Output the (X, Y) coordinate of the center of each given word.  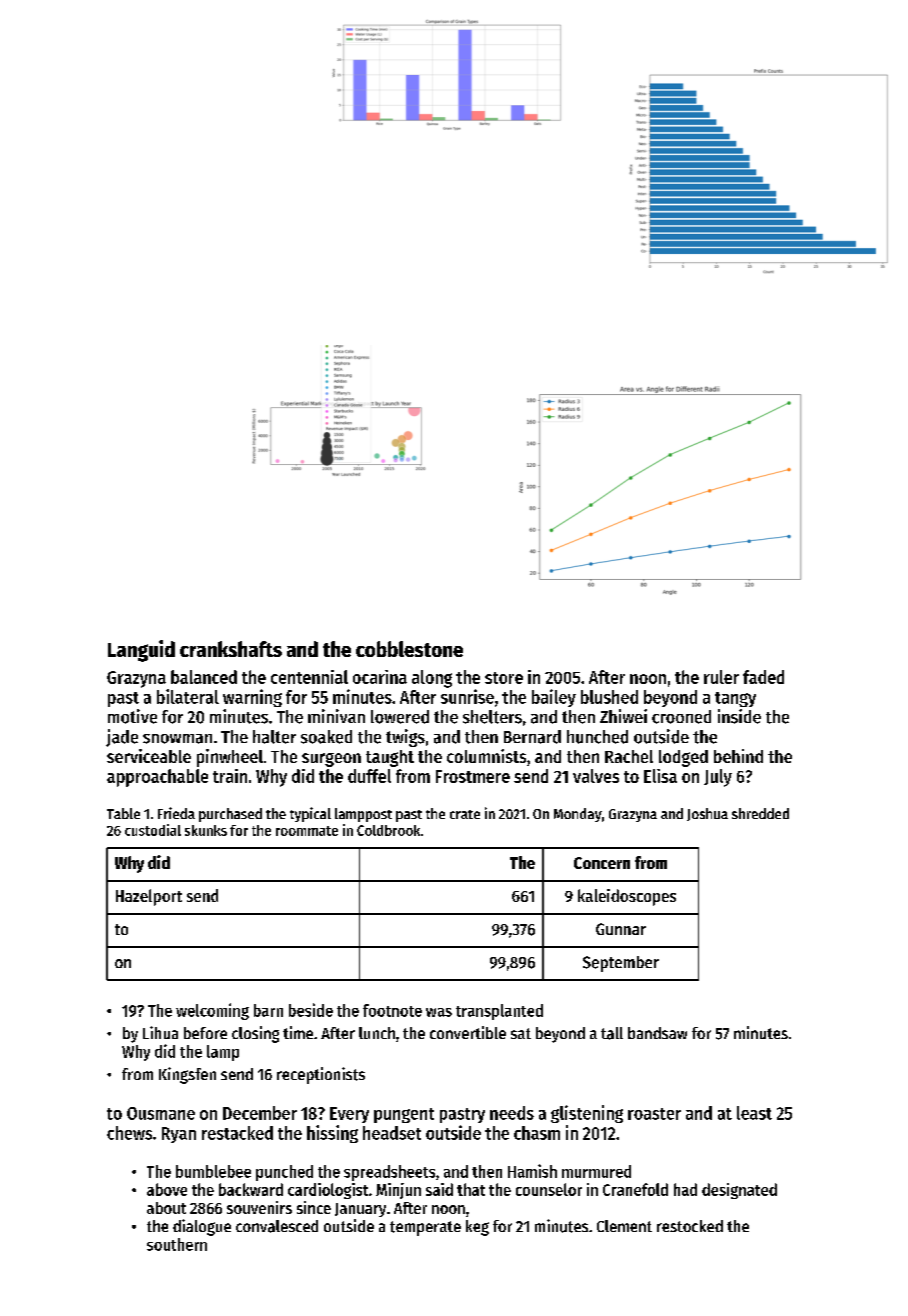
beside (311, 1010)
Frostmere (473, 776)
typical (310, 814)
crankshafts (231, 649)
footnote (392, 1010)
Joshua (707, 814)
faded (763, 677)
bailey (554, 698)
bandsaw (657, 1033)
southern (177, 1244)
